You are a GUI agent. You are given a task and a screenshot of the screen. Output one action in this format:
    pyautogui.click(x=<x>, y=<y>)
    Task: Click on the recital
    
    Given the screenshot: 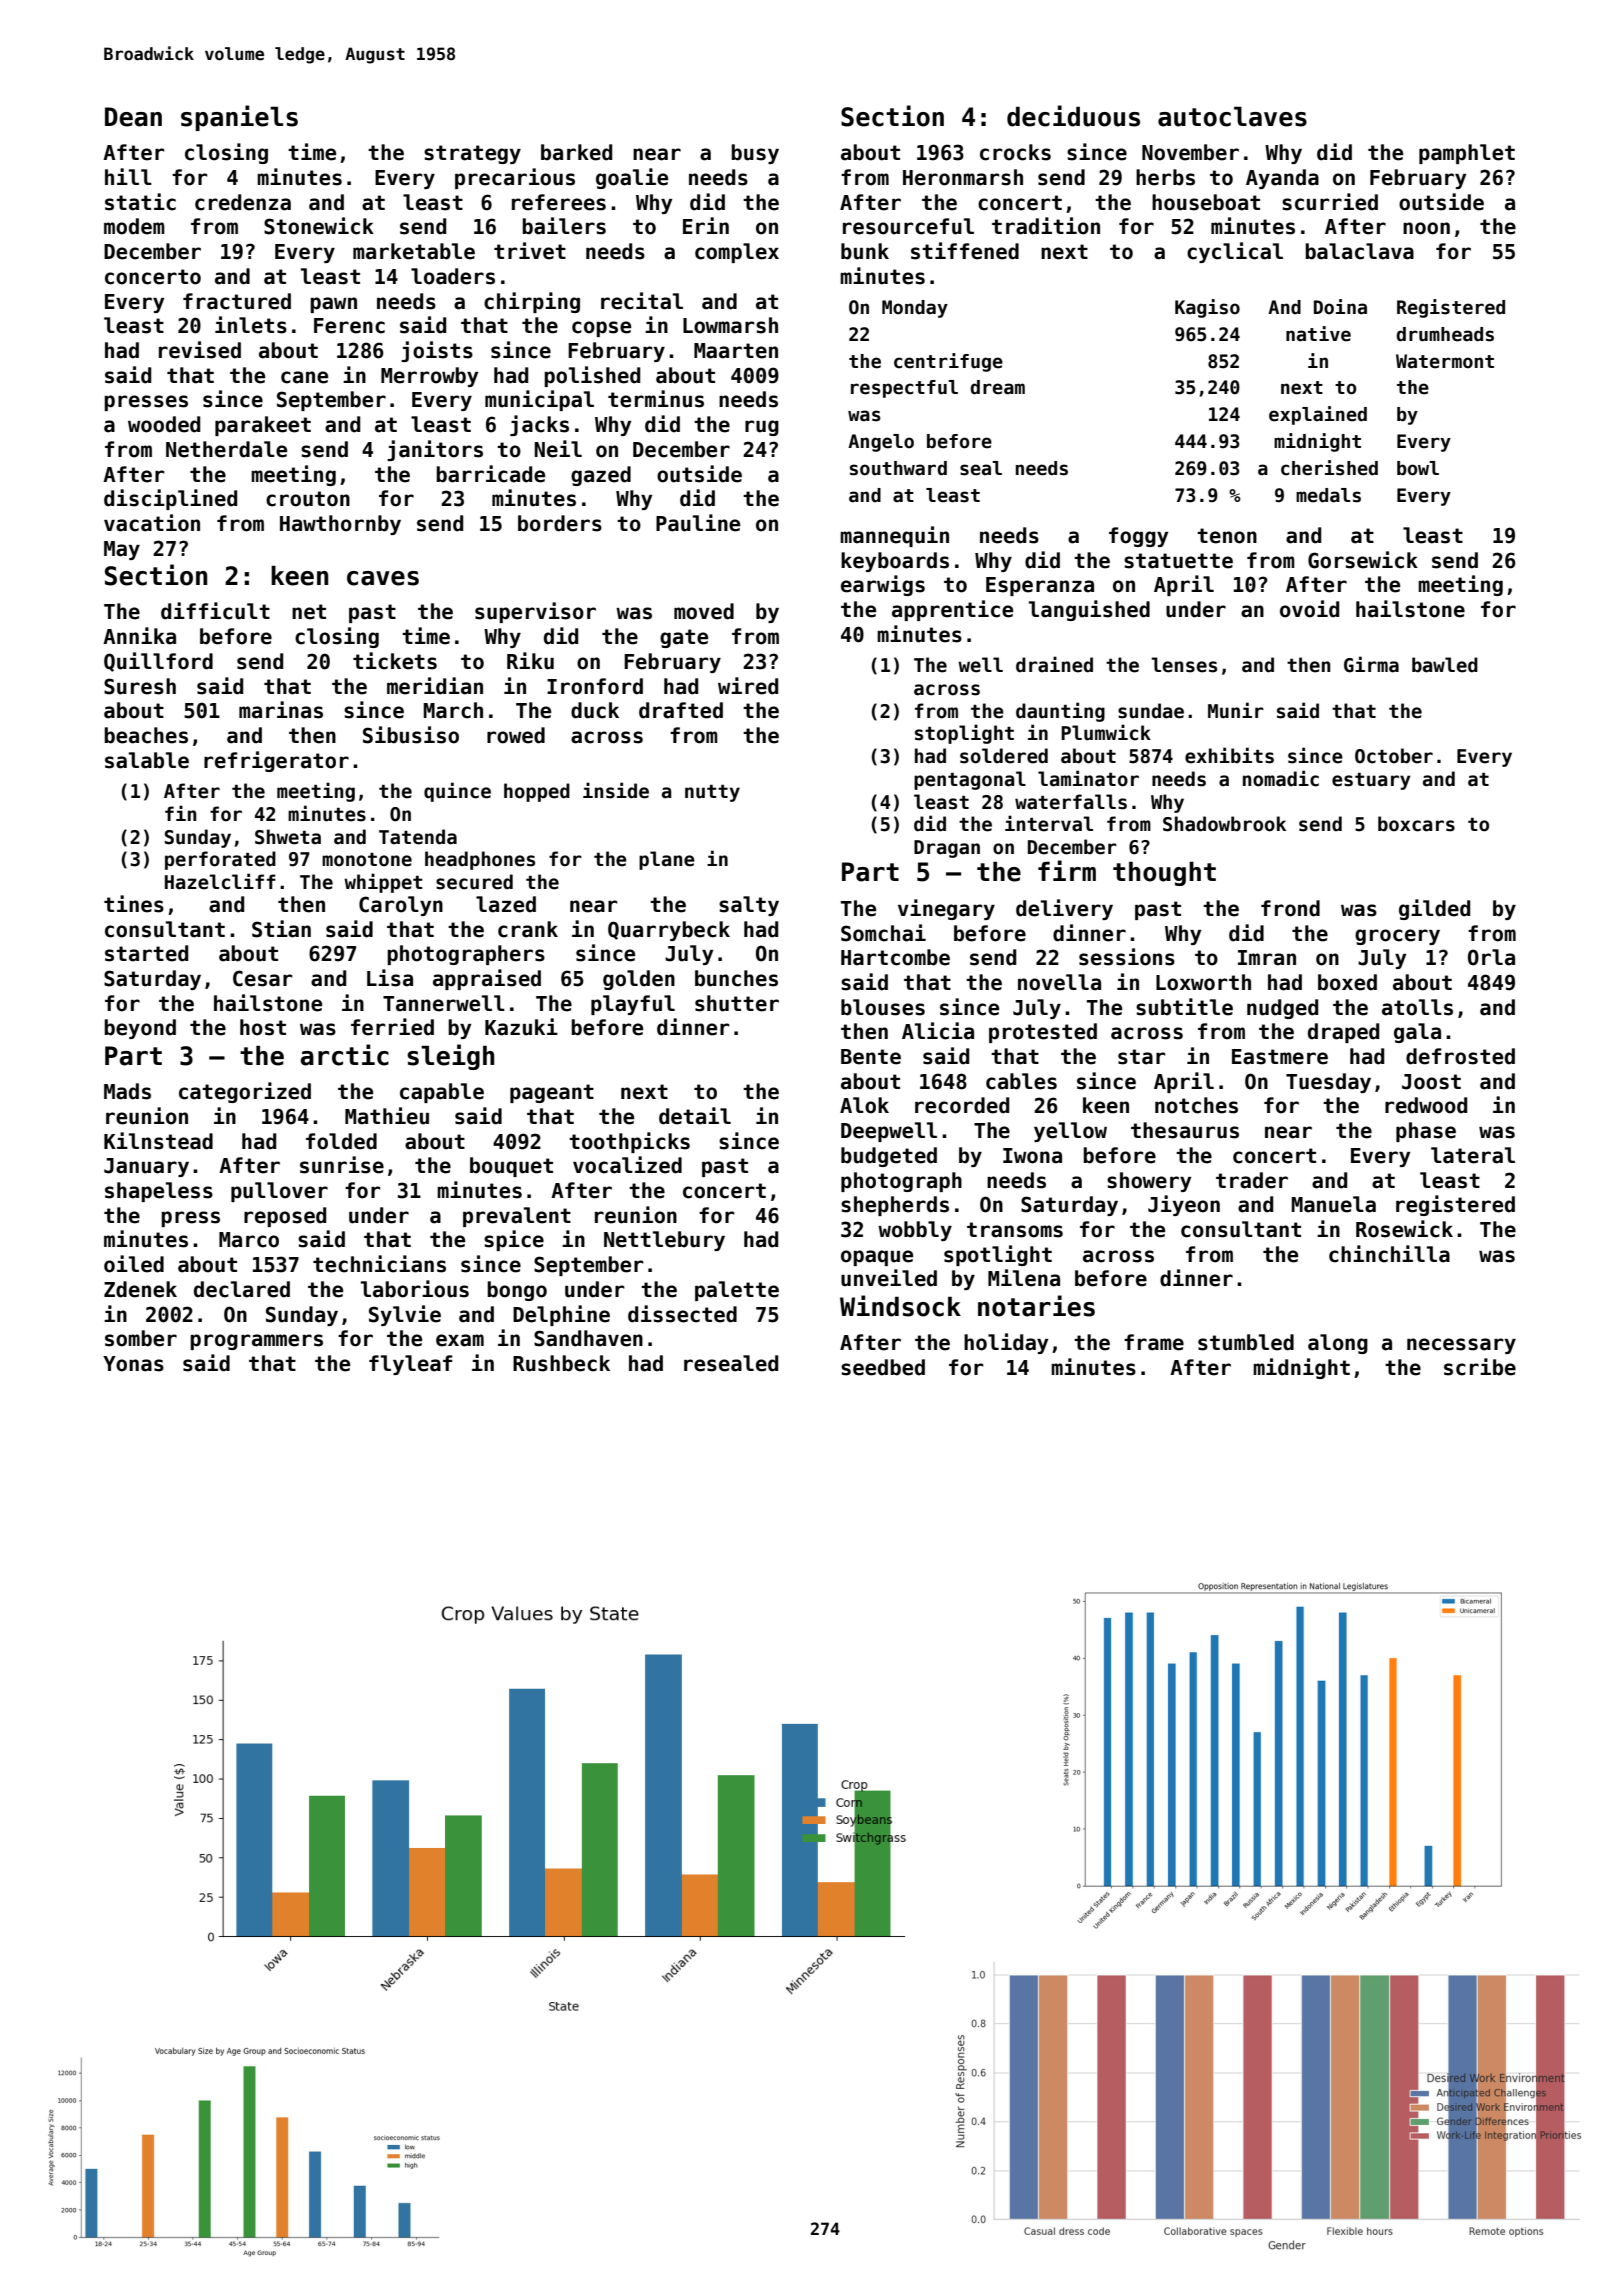 What is the action you would take?
    pyautogui.click(x=642, y=301)
